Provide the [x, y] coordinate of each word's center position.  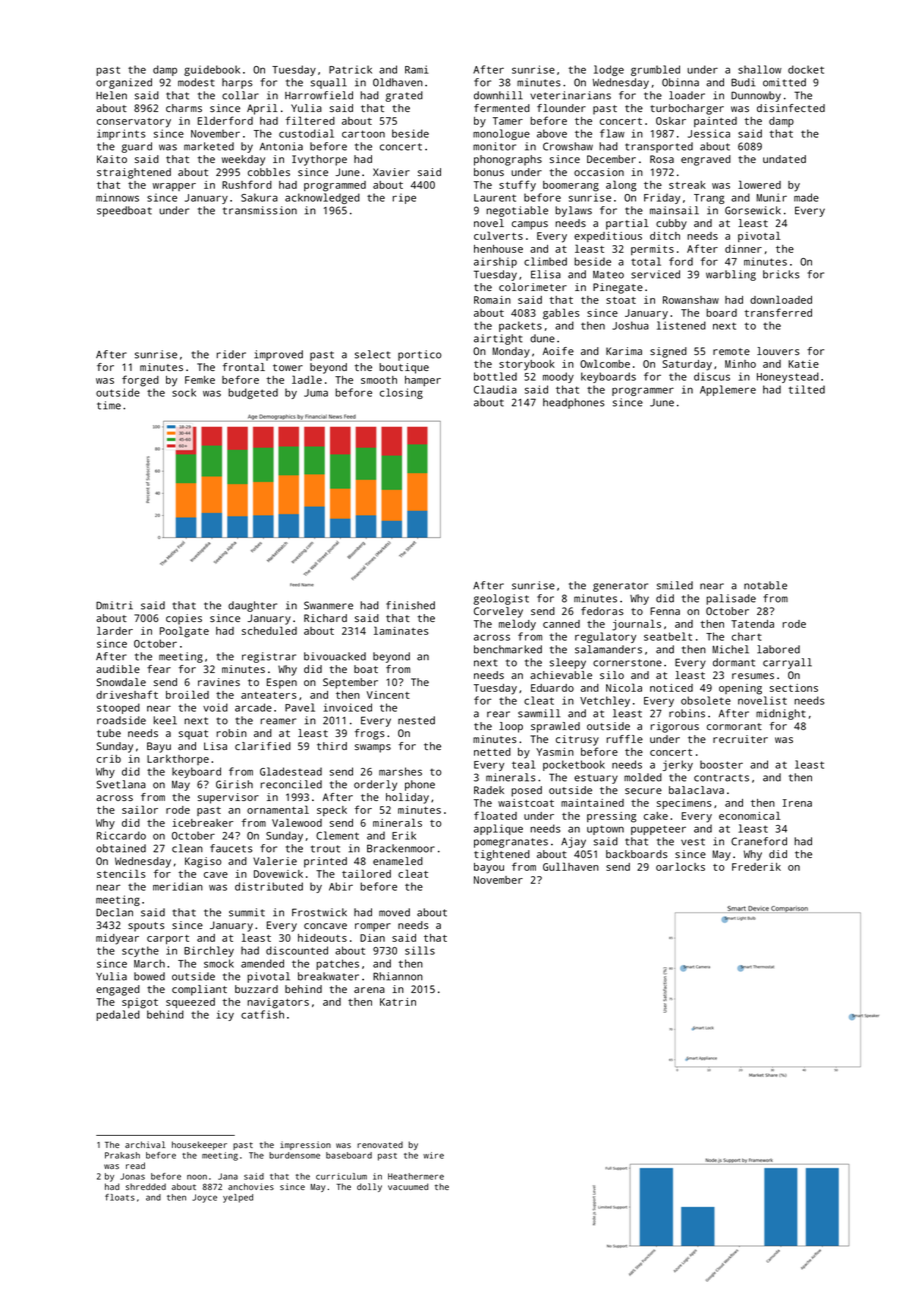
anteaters [269, 695]
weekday [243, 160]
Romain [492, 300]
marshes [400, 771]
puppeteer [658, 830]
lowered [759, 184]
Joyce [204, 1198]
